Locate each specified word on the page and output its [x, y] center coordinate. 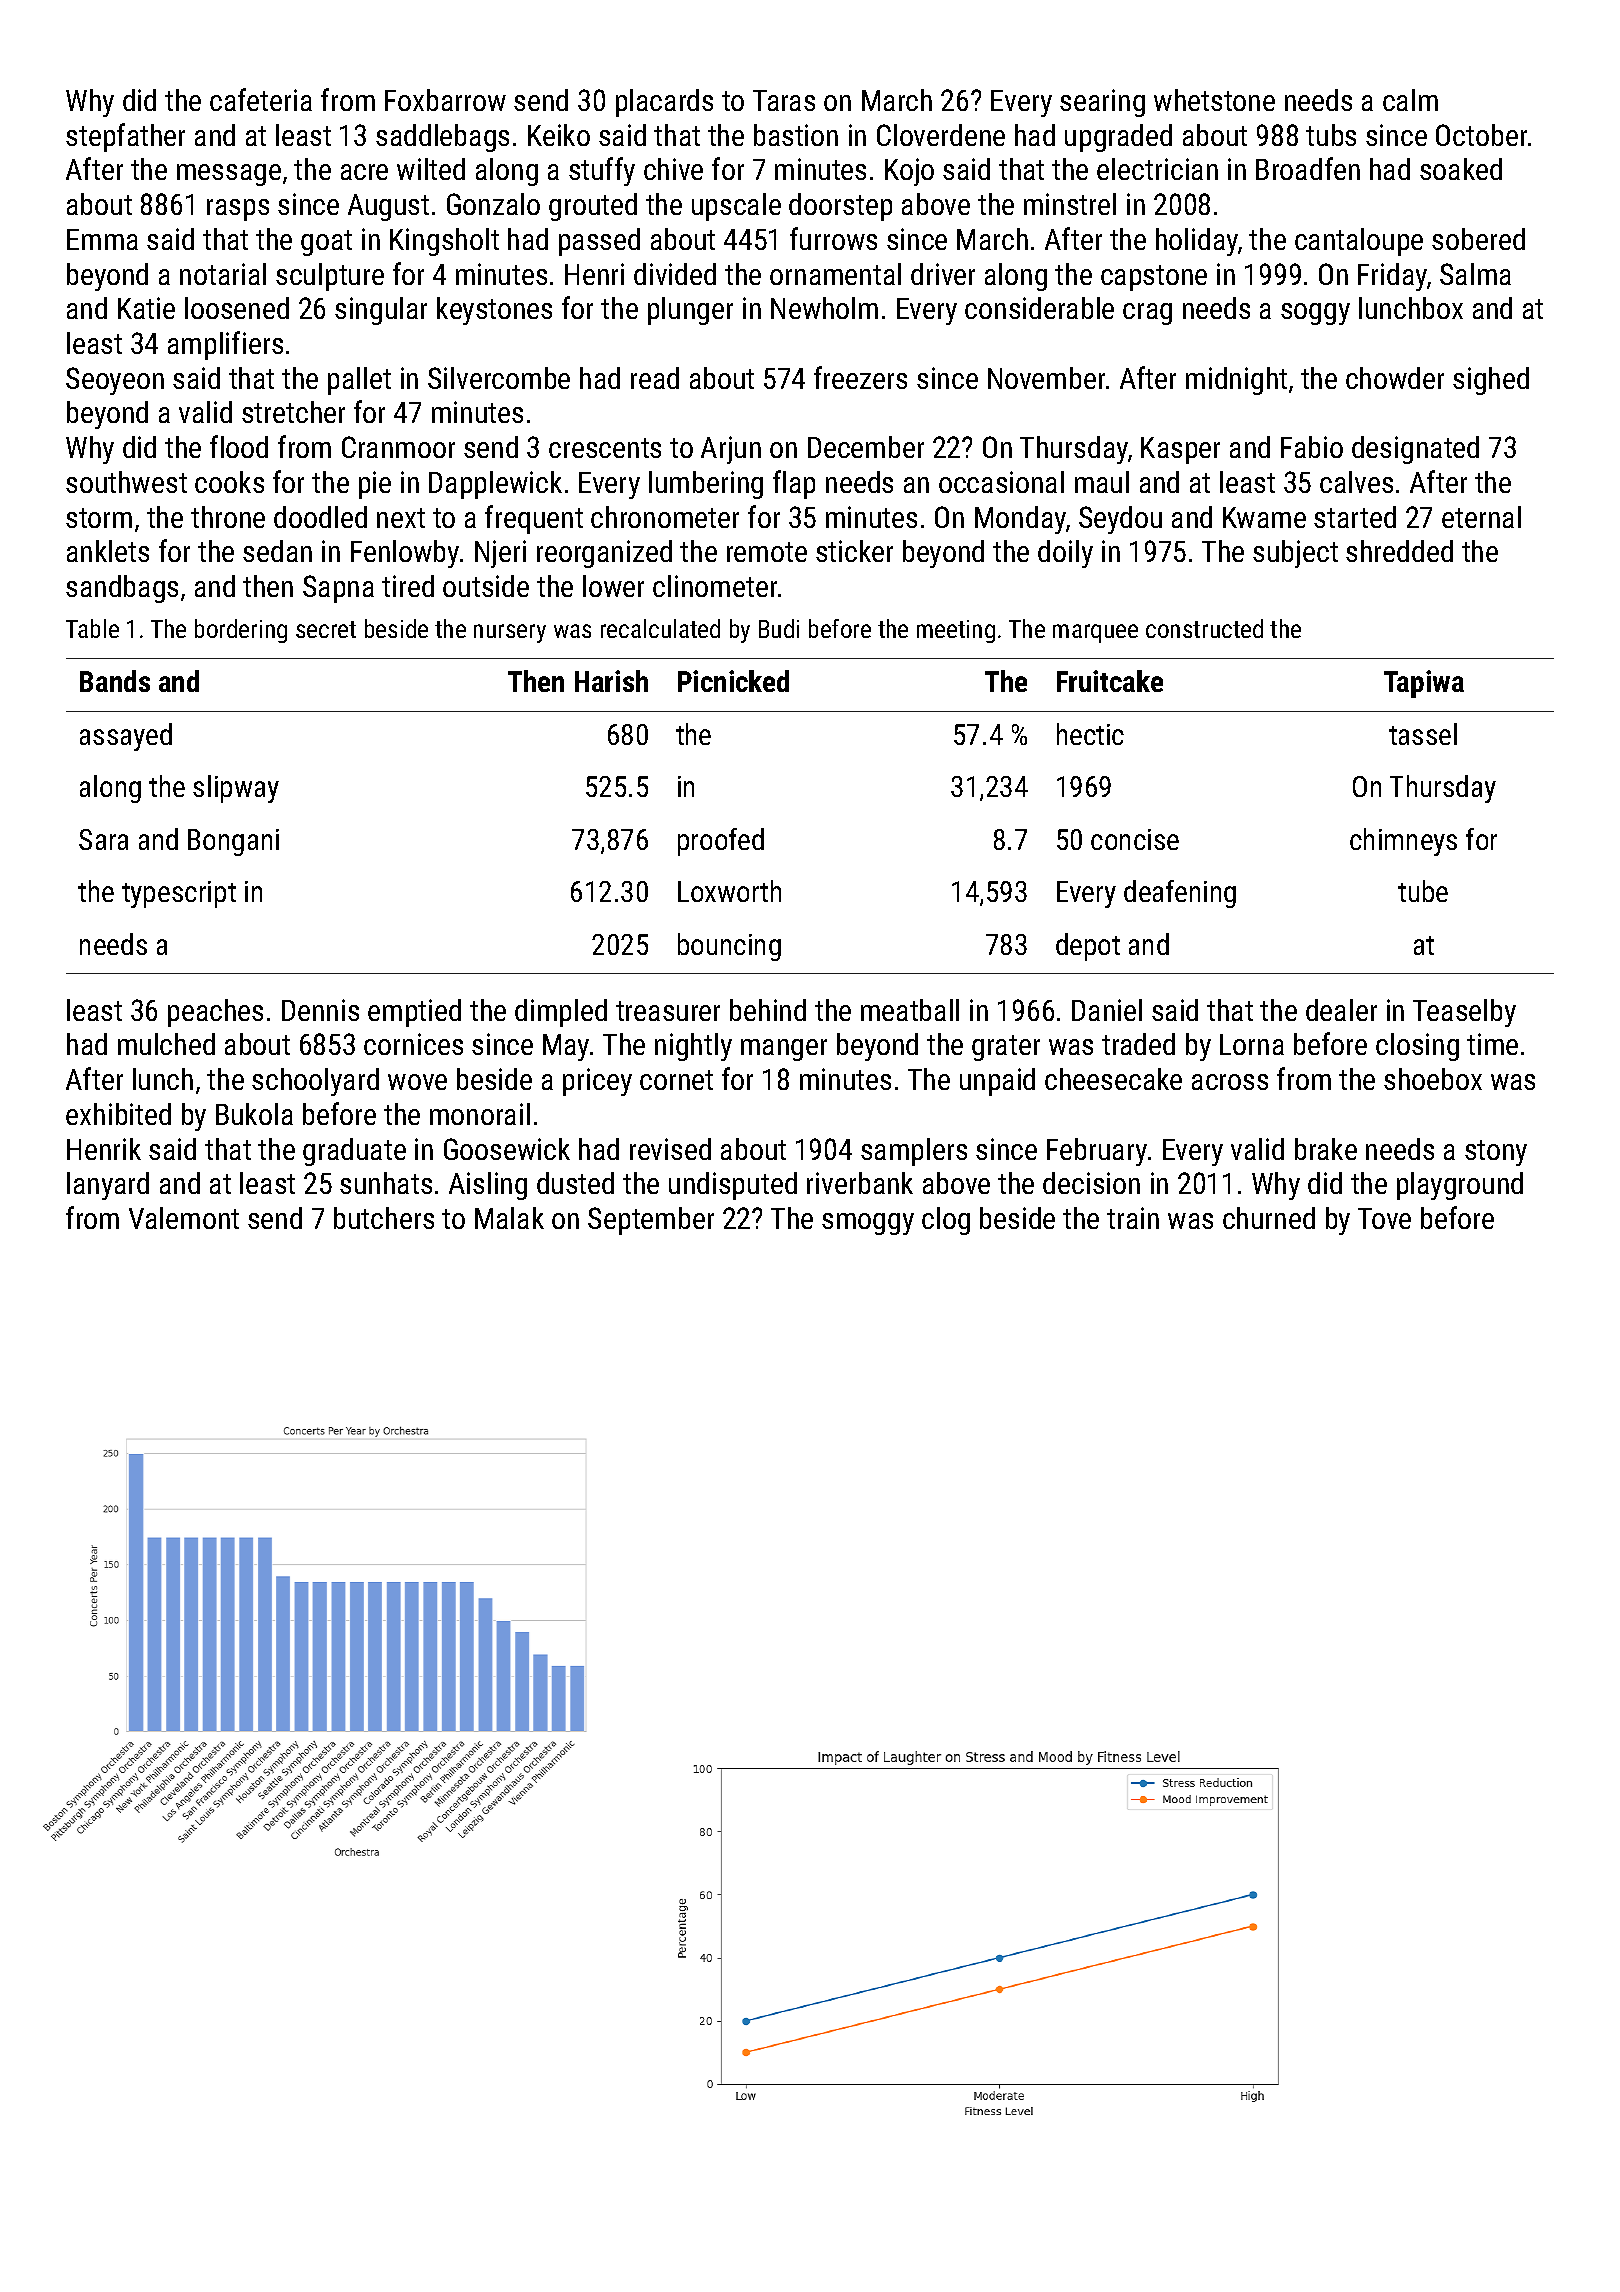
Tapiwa [1424, 684]
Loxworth [729, 891]
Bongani [233, 842]
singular [381, 311]
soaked [1461, 169]
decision [1091, 1183]
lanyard [108, 1186]
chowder [1395, 378]
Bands [115, 681]
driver [943, 274]
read [655, 378]
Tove [1384, 1218]
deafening [1180, 894]
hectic [1090, 734]
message [229, 175]
